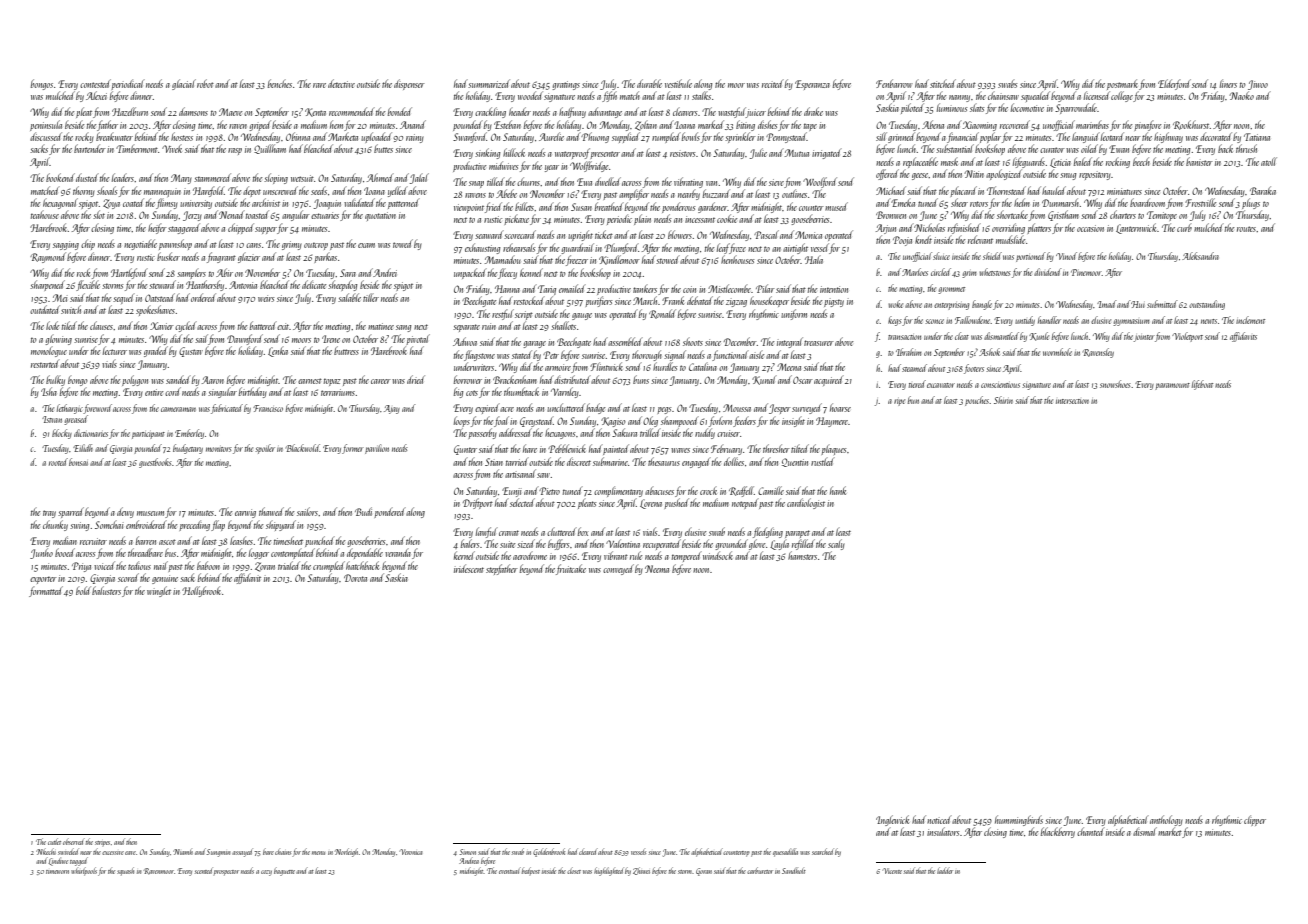 The height and width of the screenshot is (924, 1308). Describe the element at coordinates (1174, 84) in the screenshot. I see `Elderford` at that location.
